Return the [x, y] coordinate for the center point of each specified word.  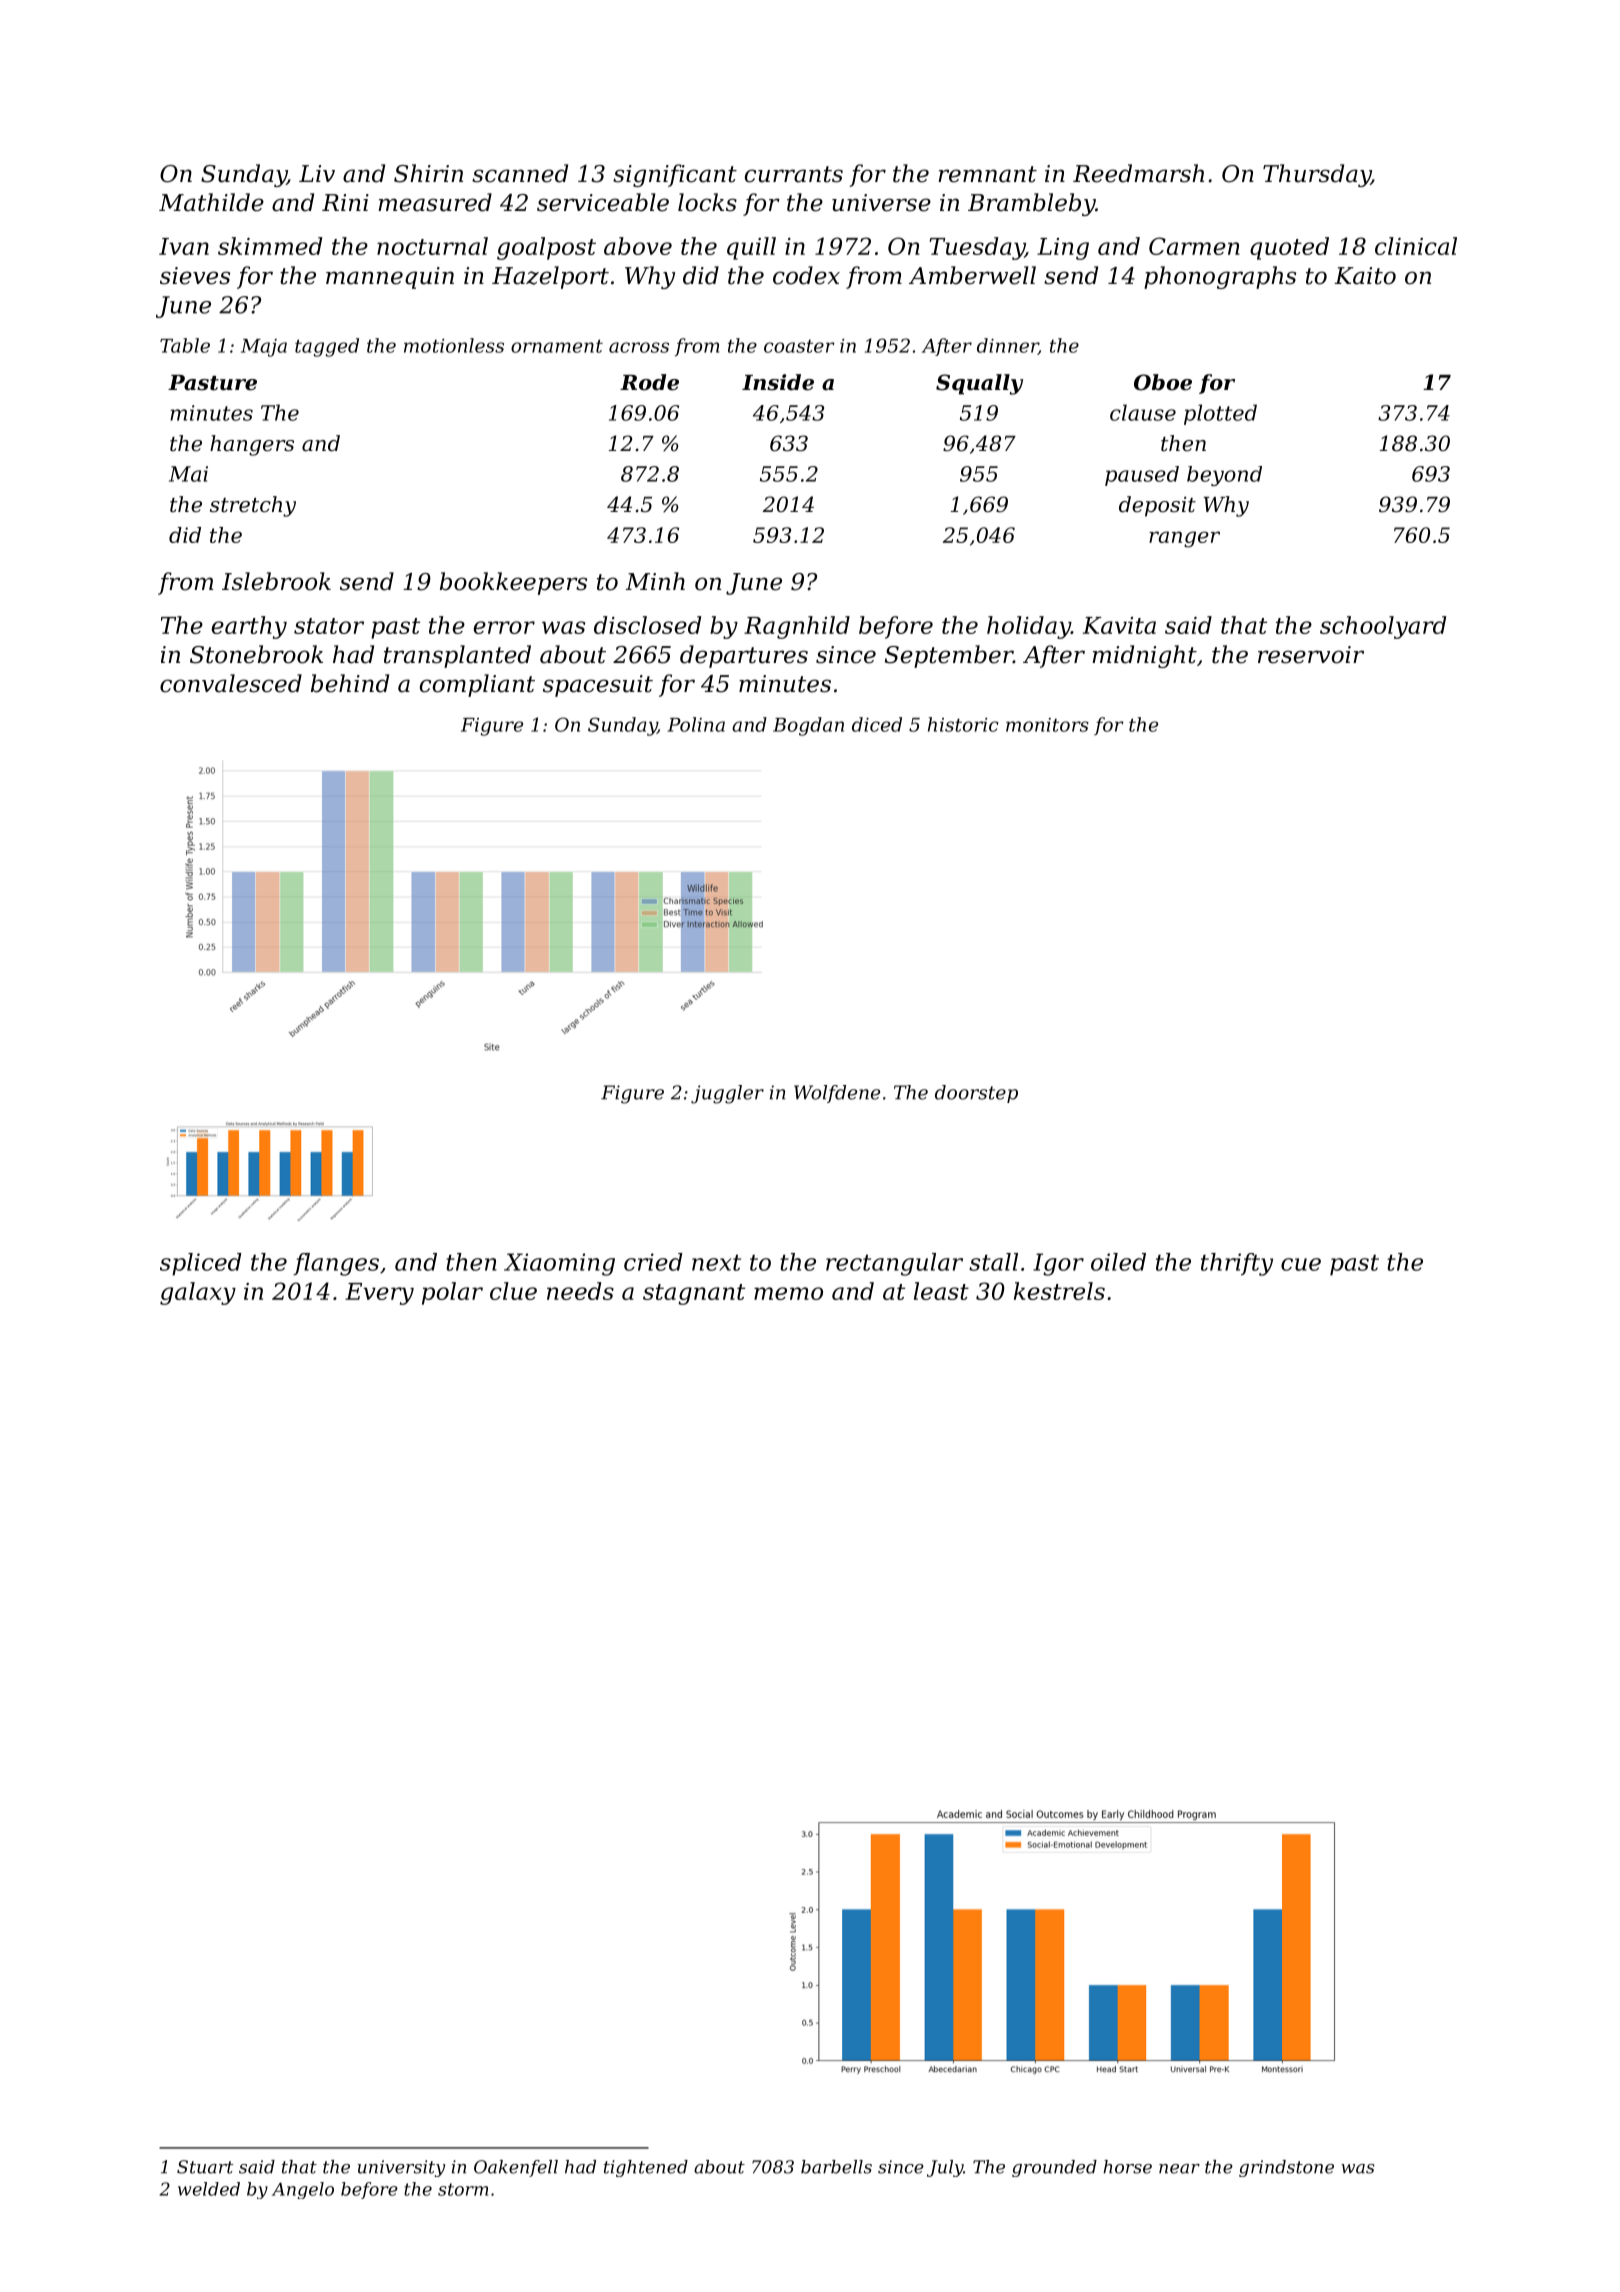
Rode [649, 382]
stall [993, 1262]
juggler [727, 1094]
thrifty [1237, 1264]
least [941, 1291]
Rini [345, 202]
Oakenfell [516, 2168]
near [1179, 2169]
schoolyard [1383, 627]
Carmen [1194, 246]
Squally [979, 384]
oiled [1118, 1262]
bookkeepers [513, 583]
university [401, 2168]
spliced [201, 1264]
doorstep [976, 1094]
